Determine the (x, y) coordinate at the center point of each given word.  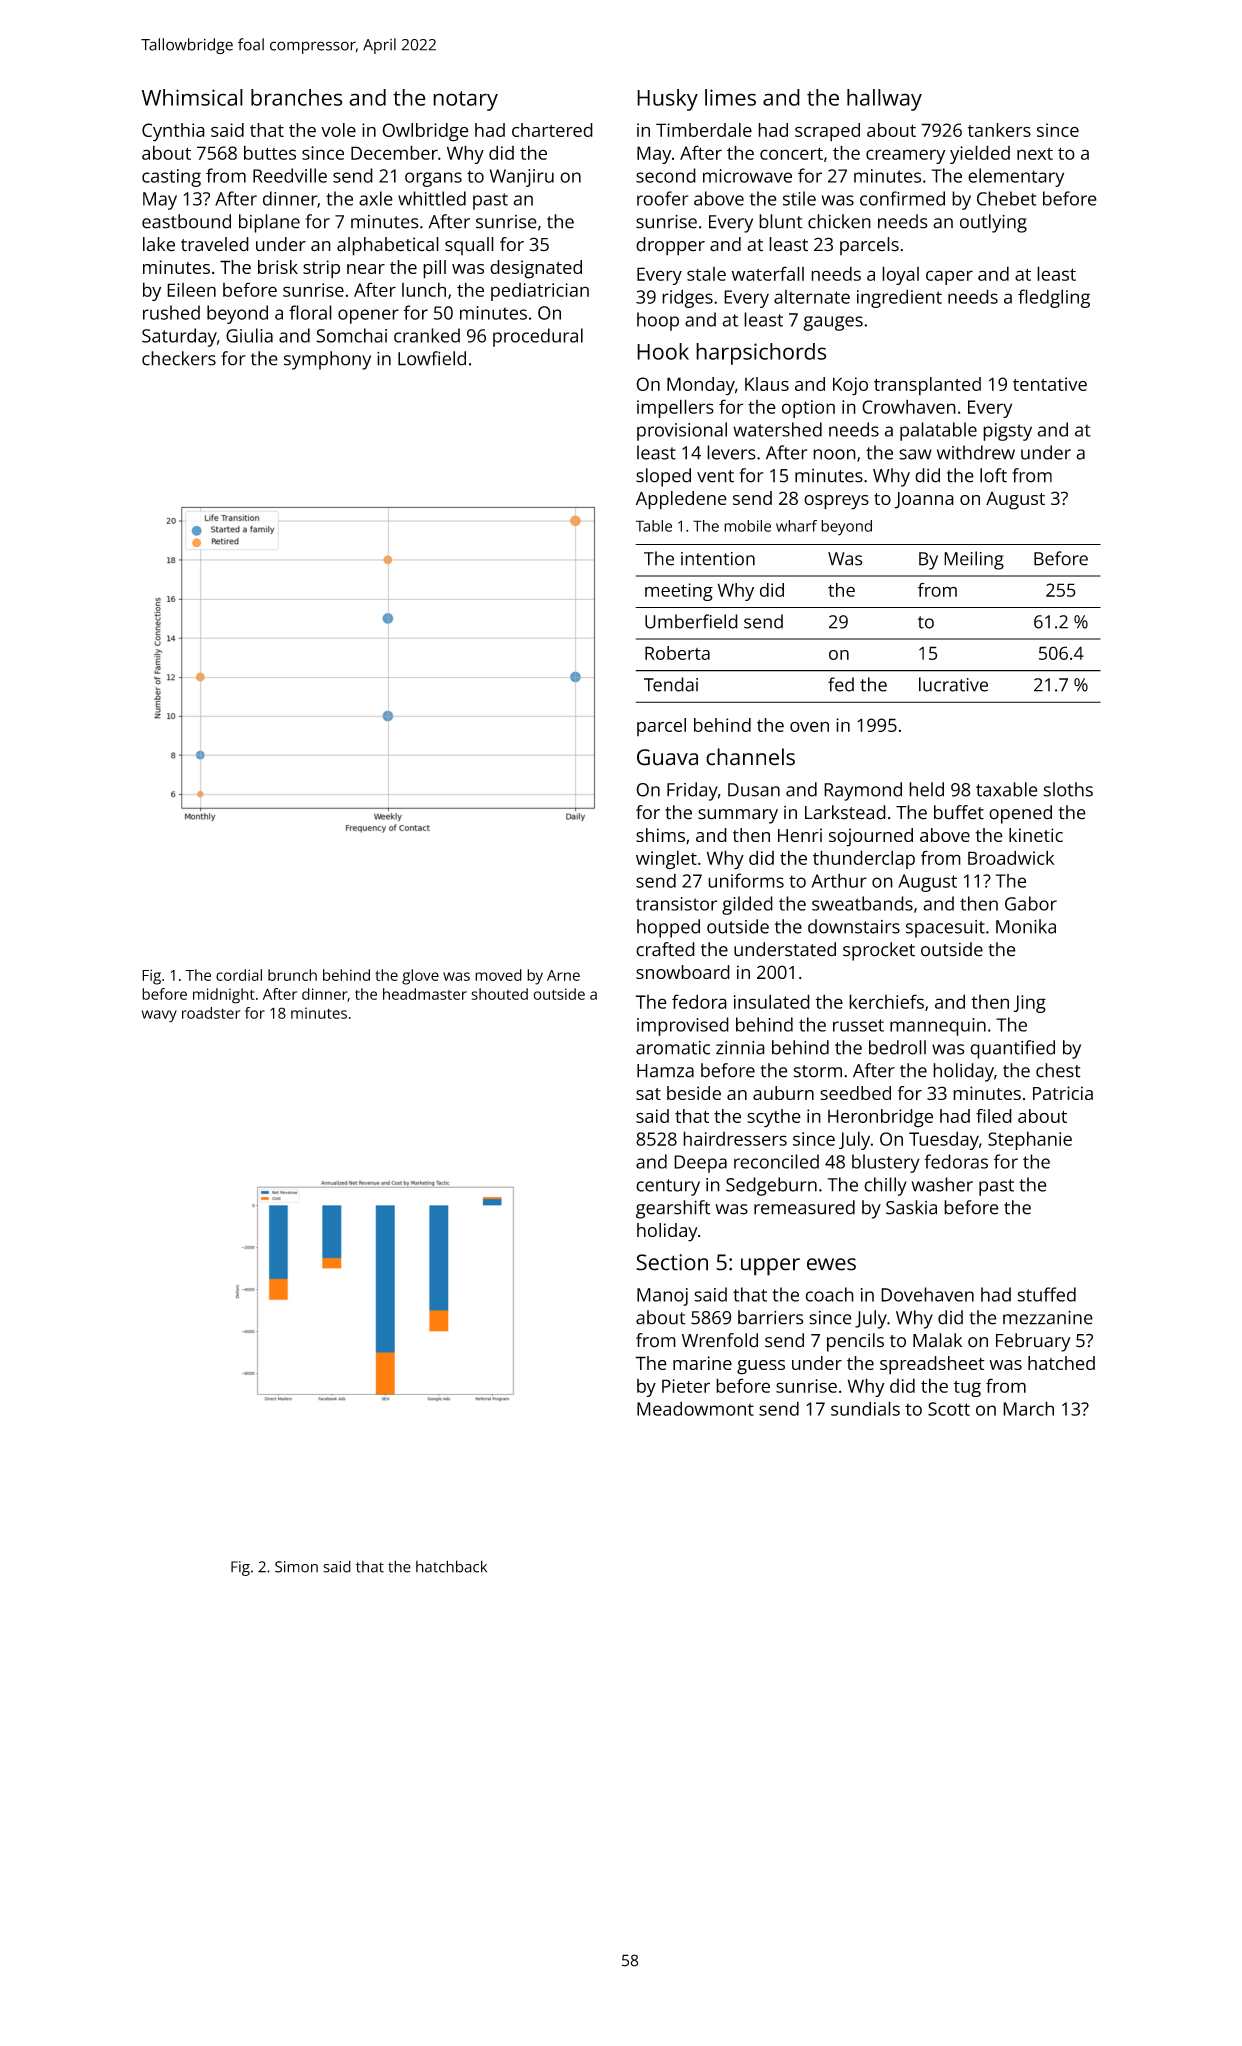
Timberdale (704, 130)
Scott (949, 1409)
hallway (884, 100)
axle (376, 198)
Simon (296, 1567)
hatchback (451, 1566)
